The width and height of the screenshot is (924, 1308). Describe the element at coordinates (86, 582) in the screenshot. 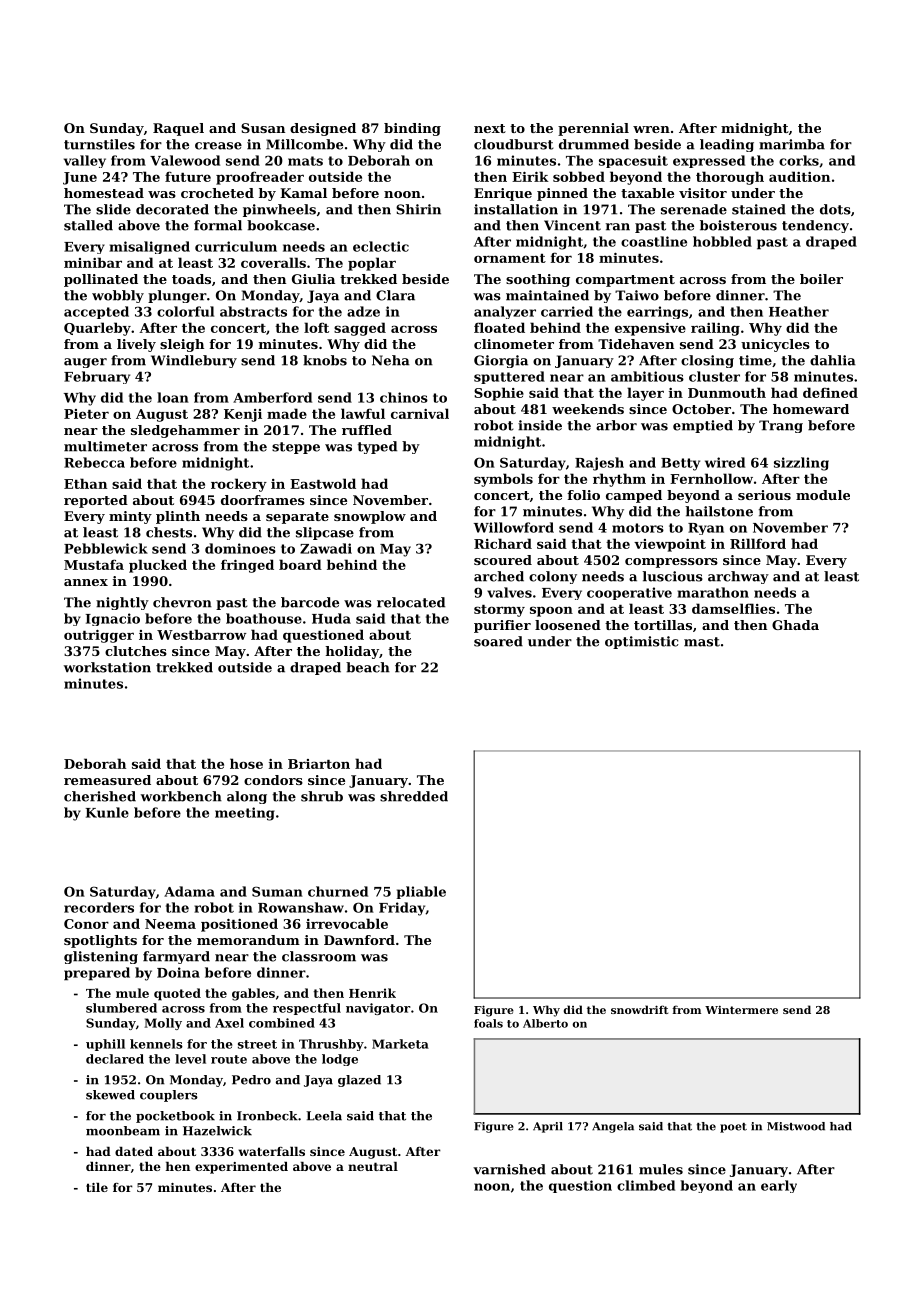

I see `annex` at that location.
